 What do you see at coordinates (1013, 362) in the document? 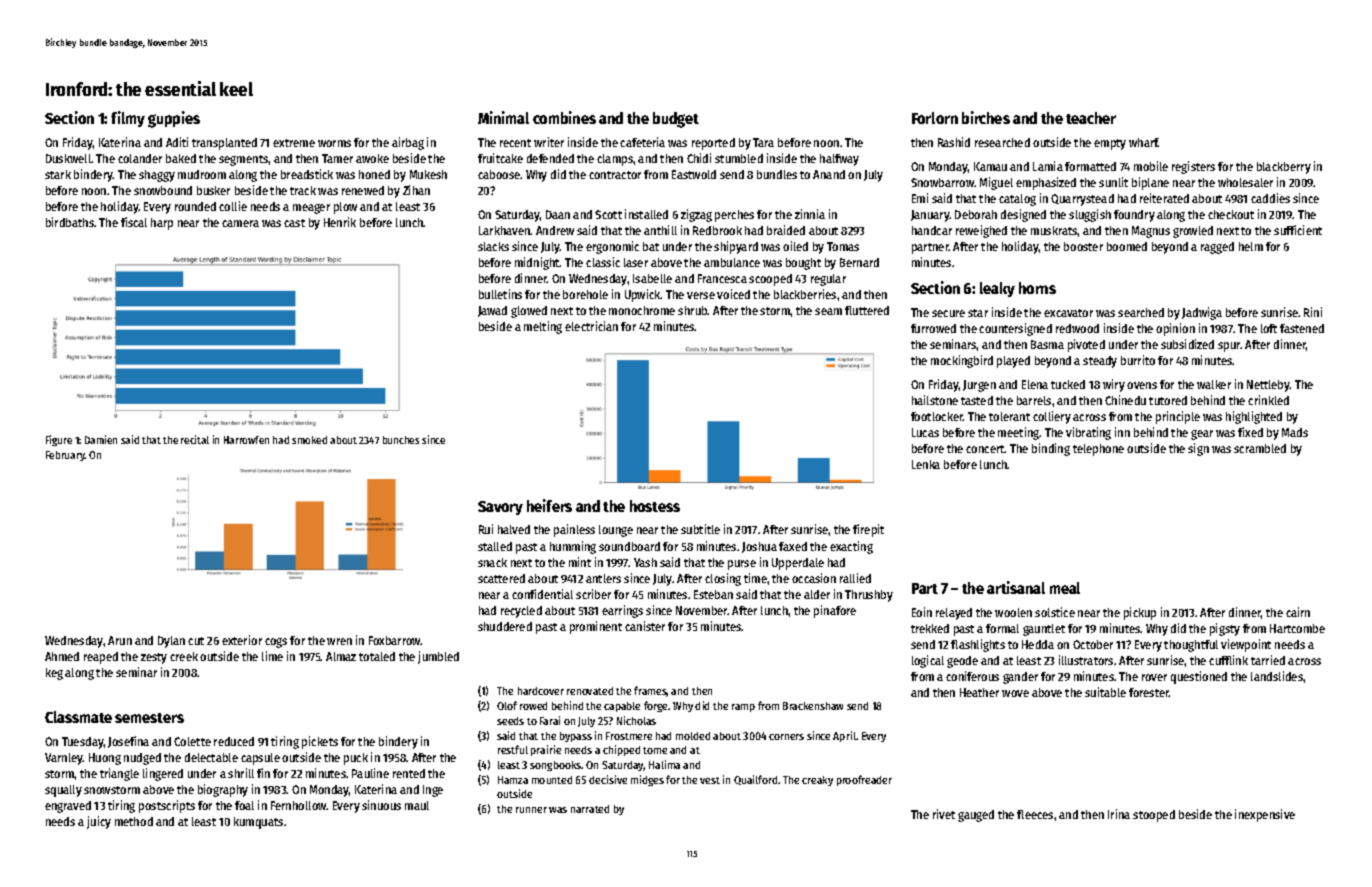
I see `played` at bounding box center [1013, 362].
